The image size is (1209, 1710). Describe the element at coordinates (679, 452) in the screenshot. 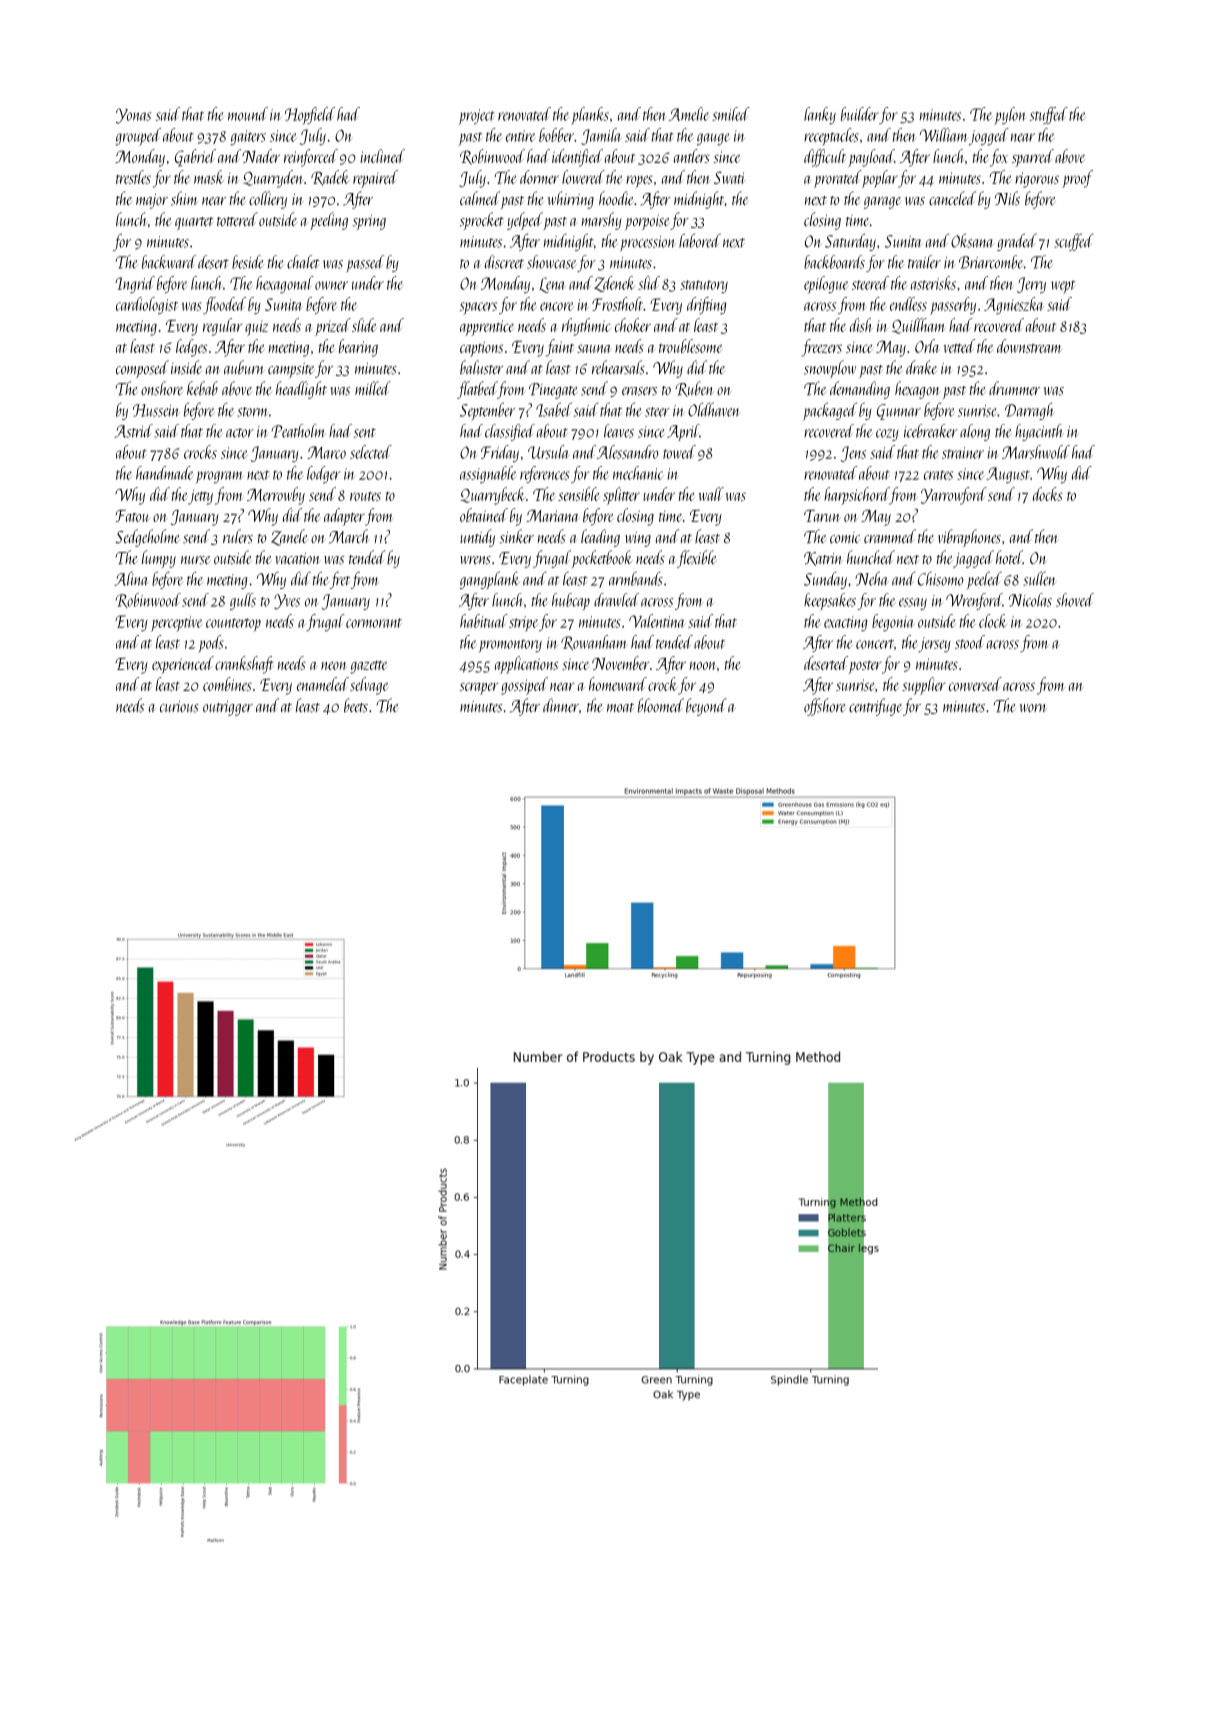

I see `towed` at that location.
